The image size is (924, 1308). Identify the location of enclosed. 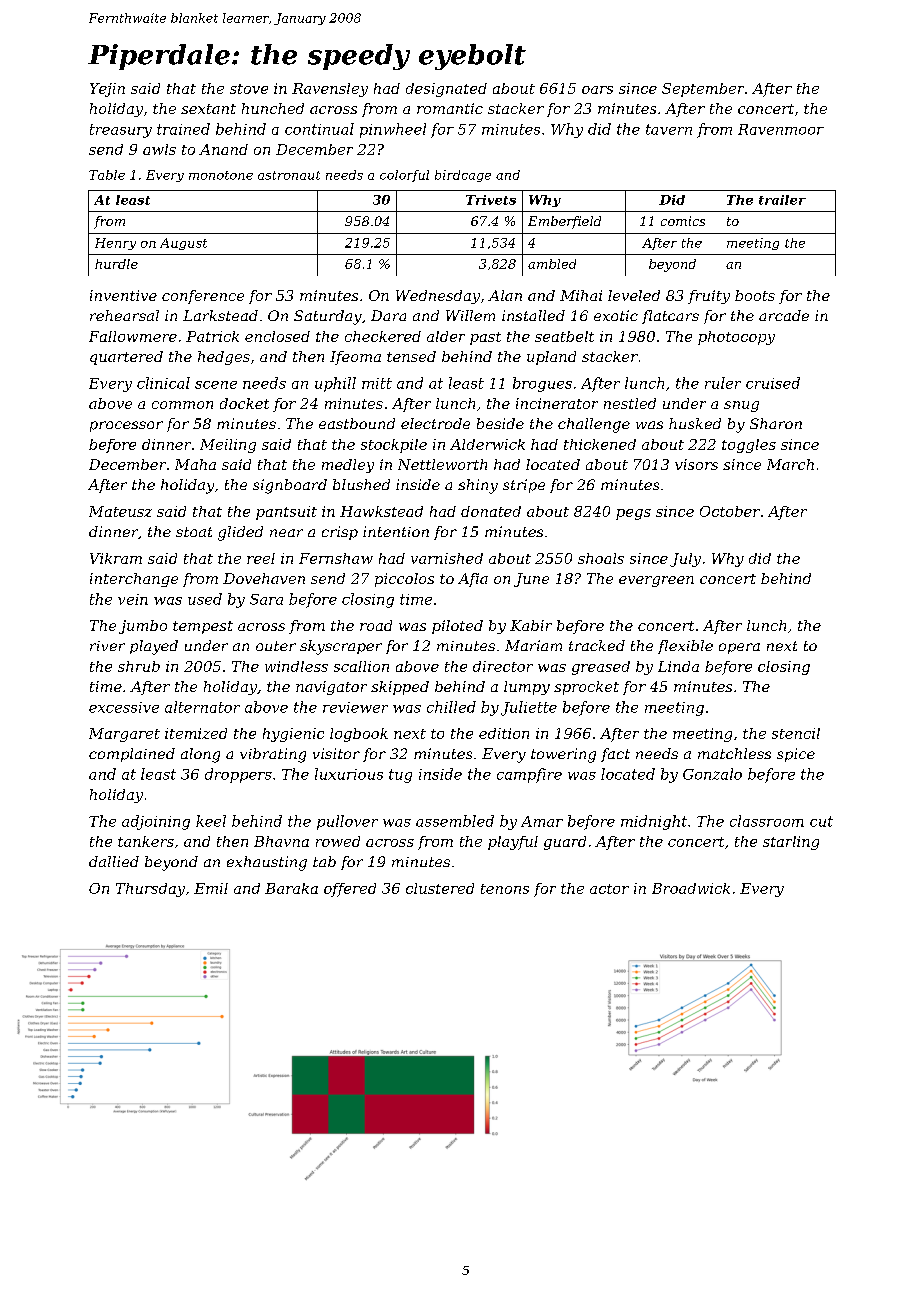
(277, 336).
